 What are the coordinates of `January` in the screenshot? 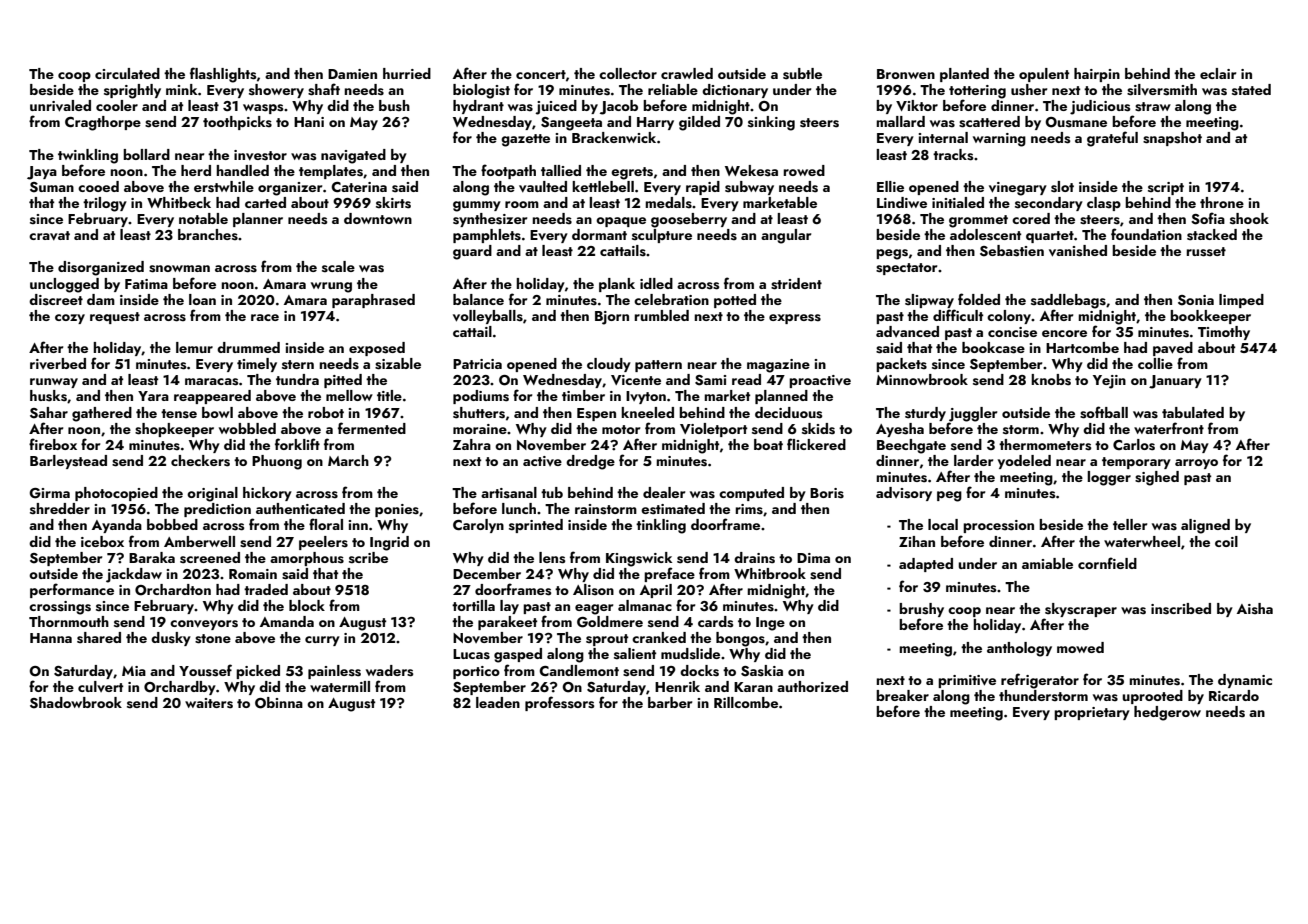 It's located at (1175, 382).
